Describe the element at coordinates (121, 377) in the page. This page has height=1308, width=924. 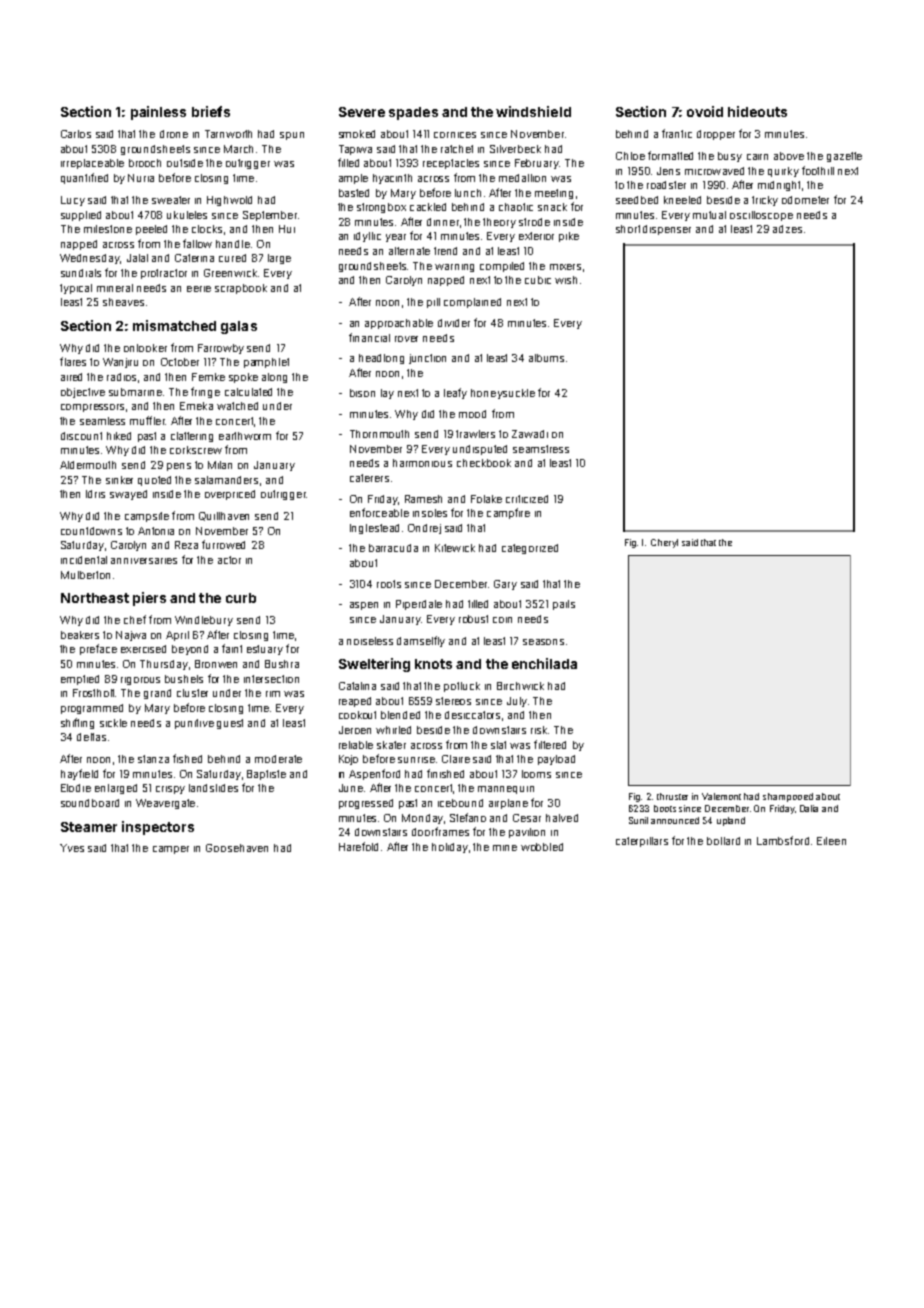
I see `radios` at that location.
